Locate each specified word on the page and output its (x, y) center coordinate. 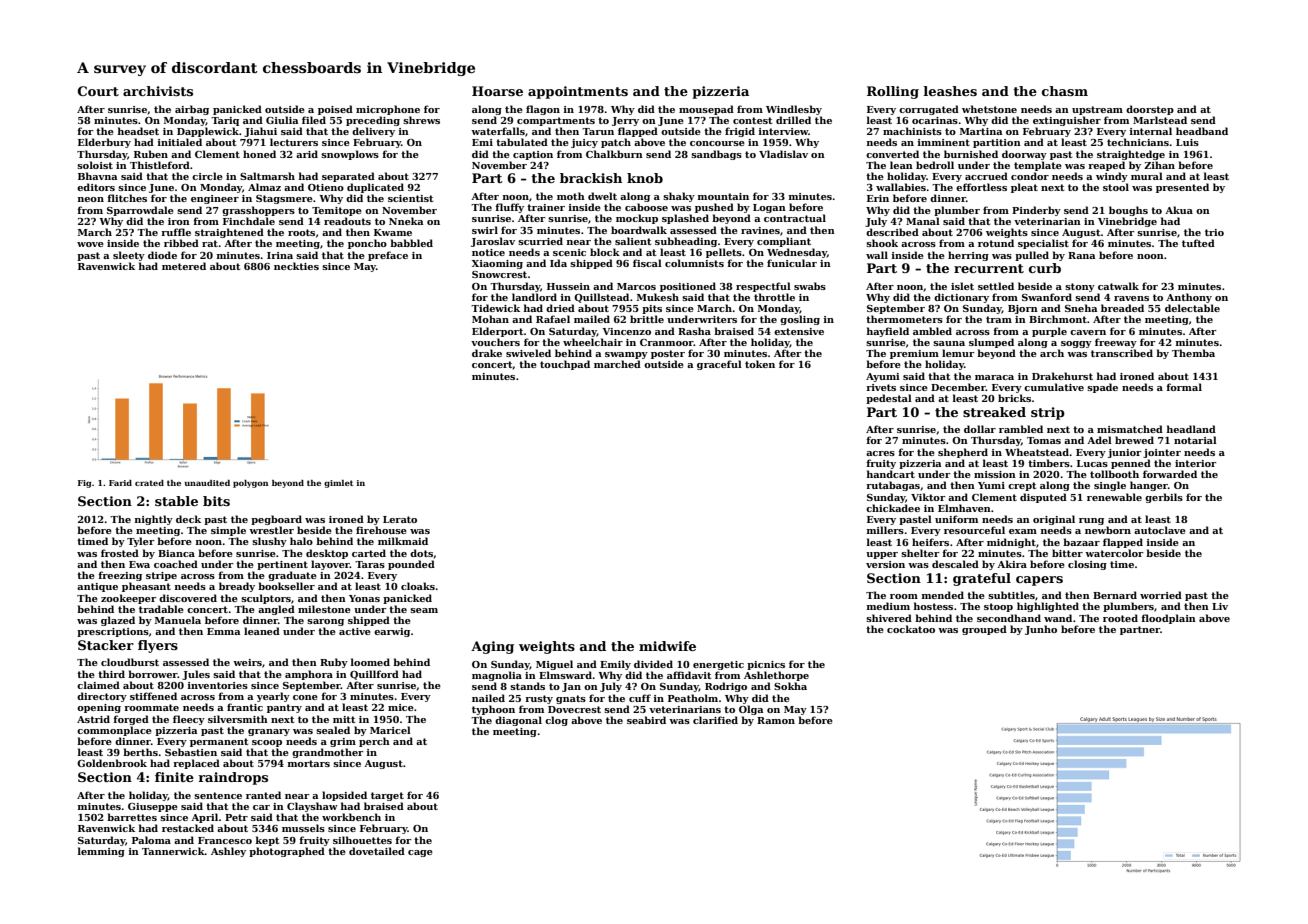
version (885, 564)
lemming (101, 852)
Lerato (400, 519)
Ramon (776, 720)
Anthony (1189, 298)
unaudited (207, 483)
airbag (192, 110)
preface (388, 256)
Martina (981, 131)
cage (420, 853)
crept (1022, 486)
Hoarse (497, 91)
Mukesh (658, 297)
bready (237, 587)
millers (885, 530)
